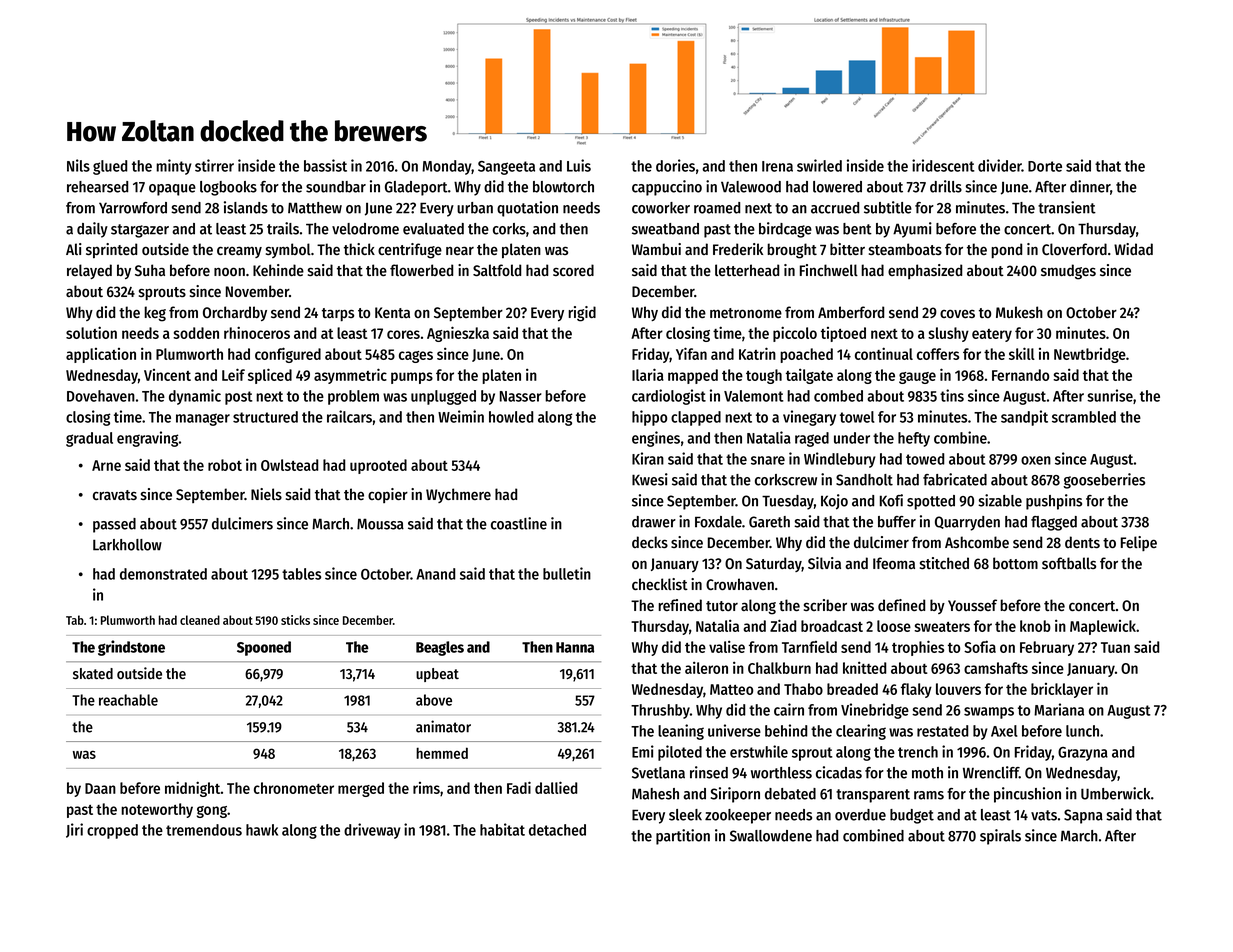 Image resolution: width=1233 pixels, height=952 pixels. I want to click on rehearsed, so click(97, 187).
